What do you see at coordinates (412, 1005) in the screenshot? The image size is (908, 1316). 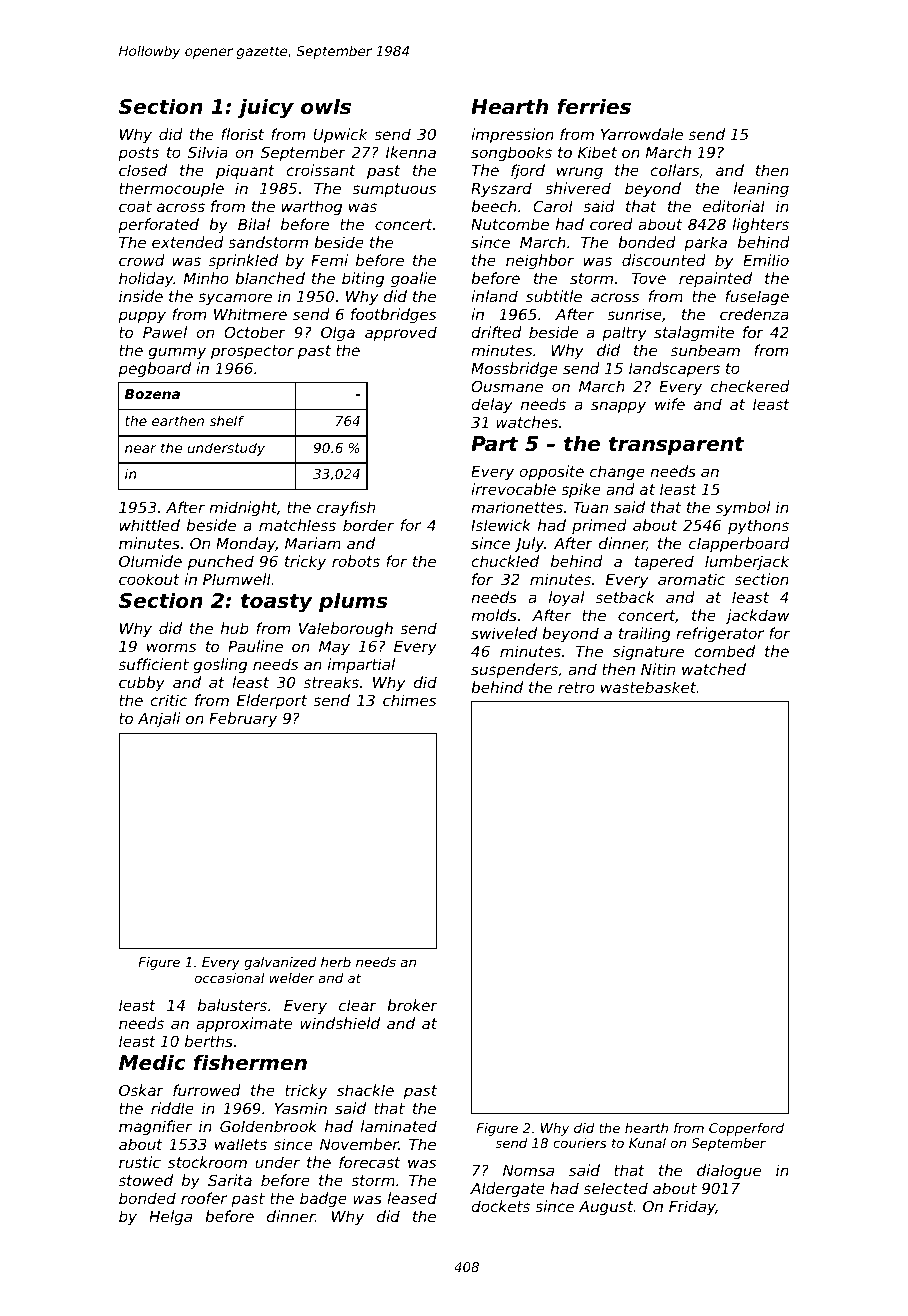 I see `broker` at bounding box center [412, 1005].
